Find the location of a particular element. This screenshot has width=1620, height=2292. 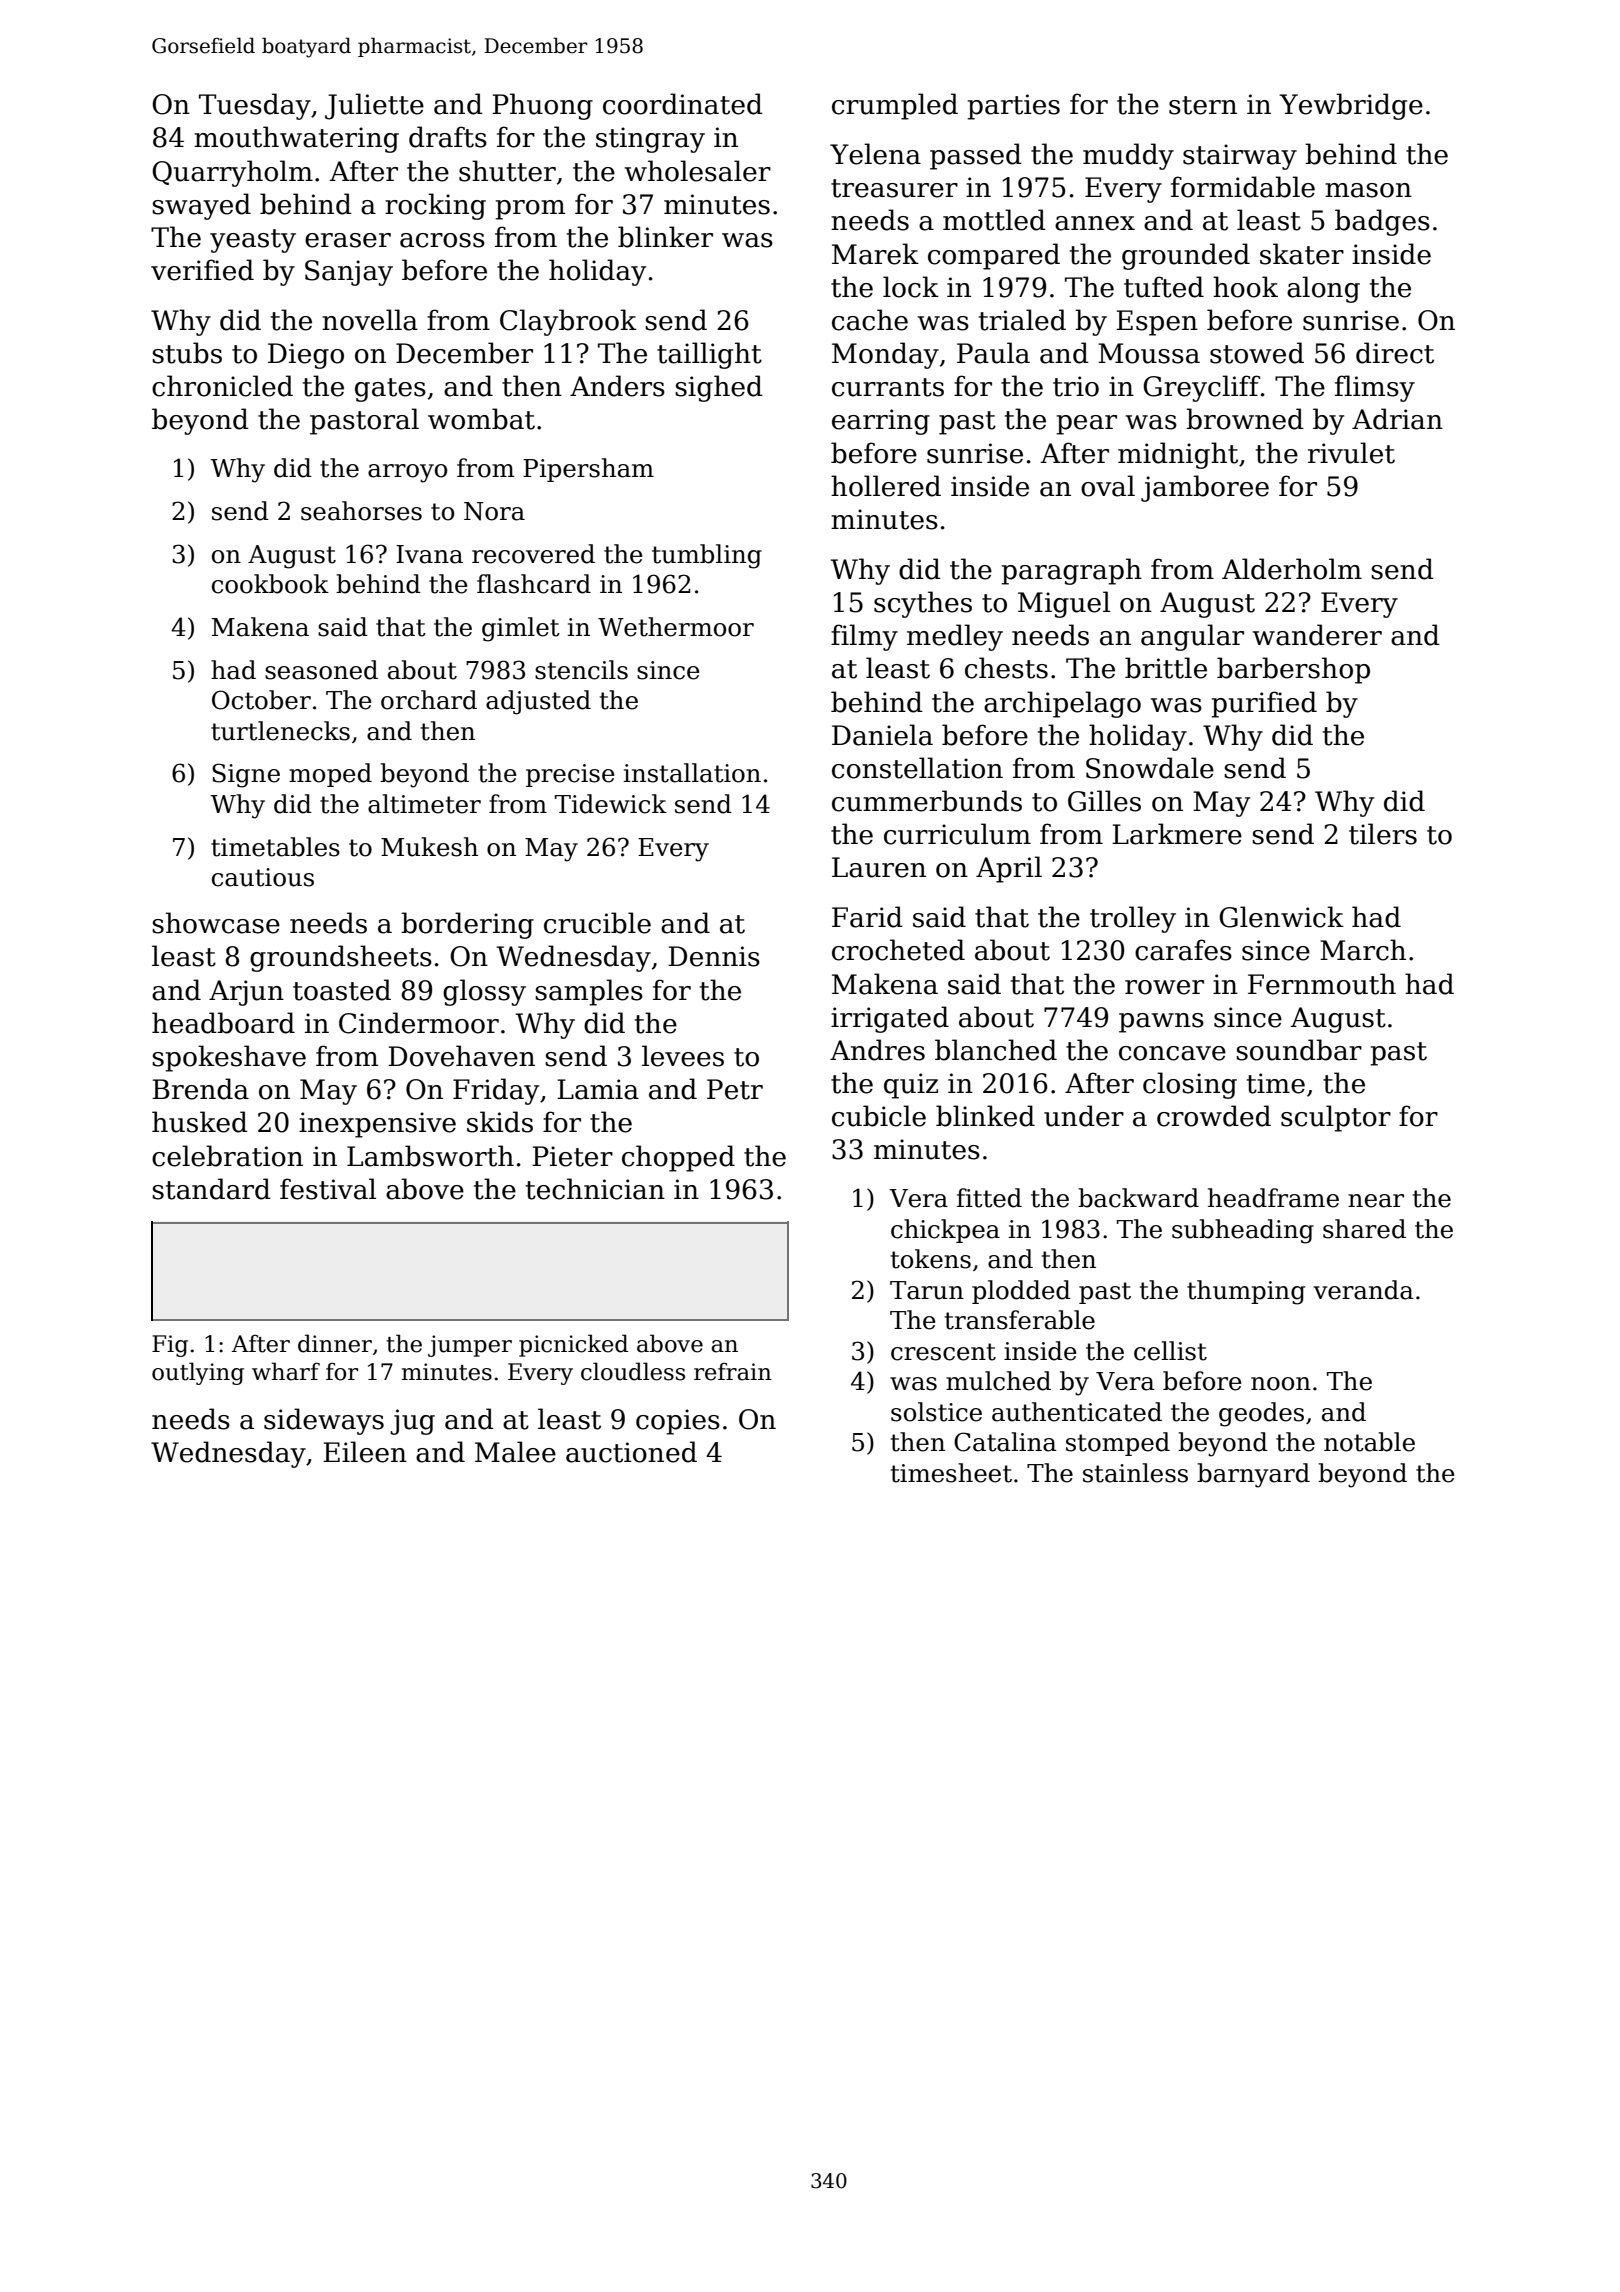

Wethermoor is located at coordinates (676, 627).
